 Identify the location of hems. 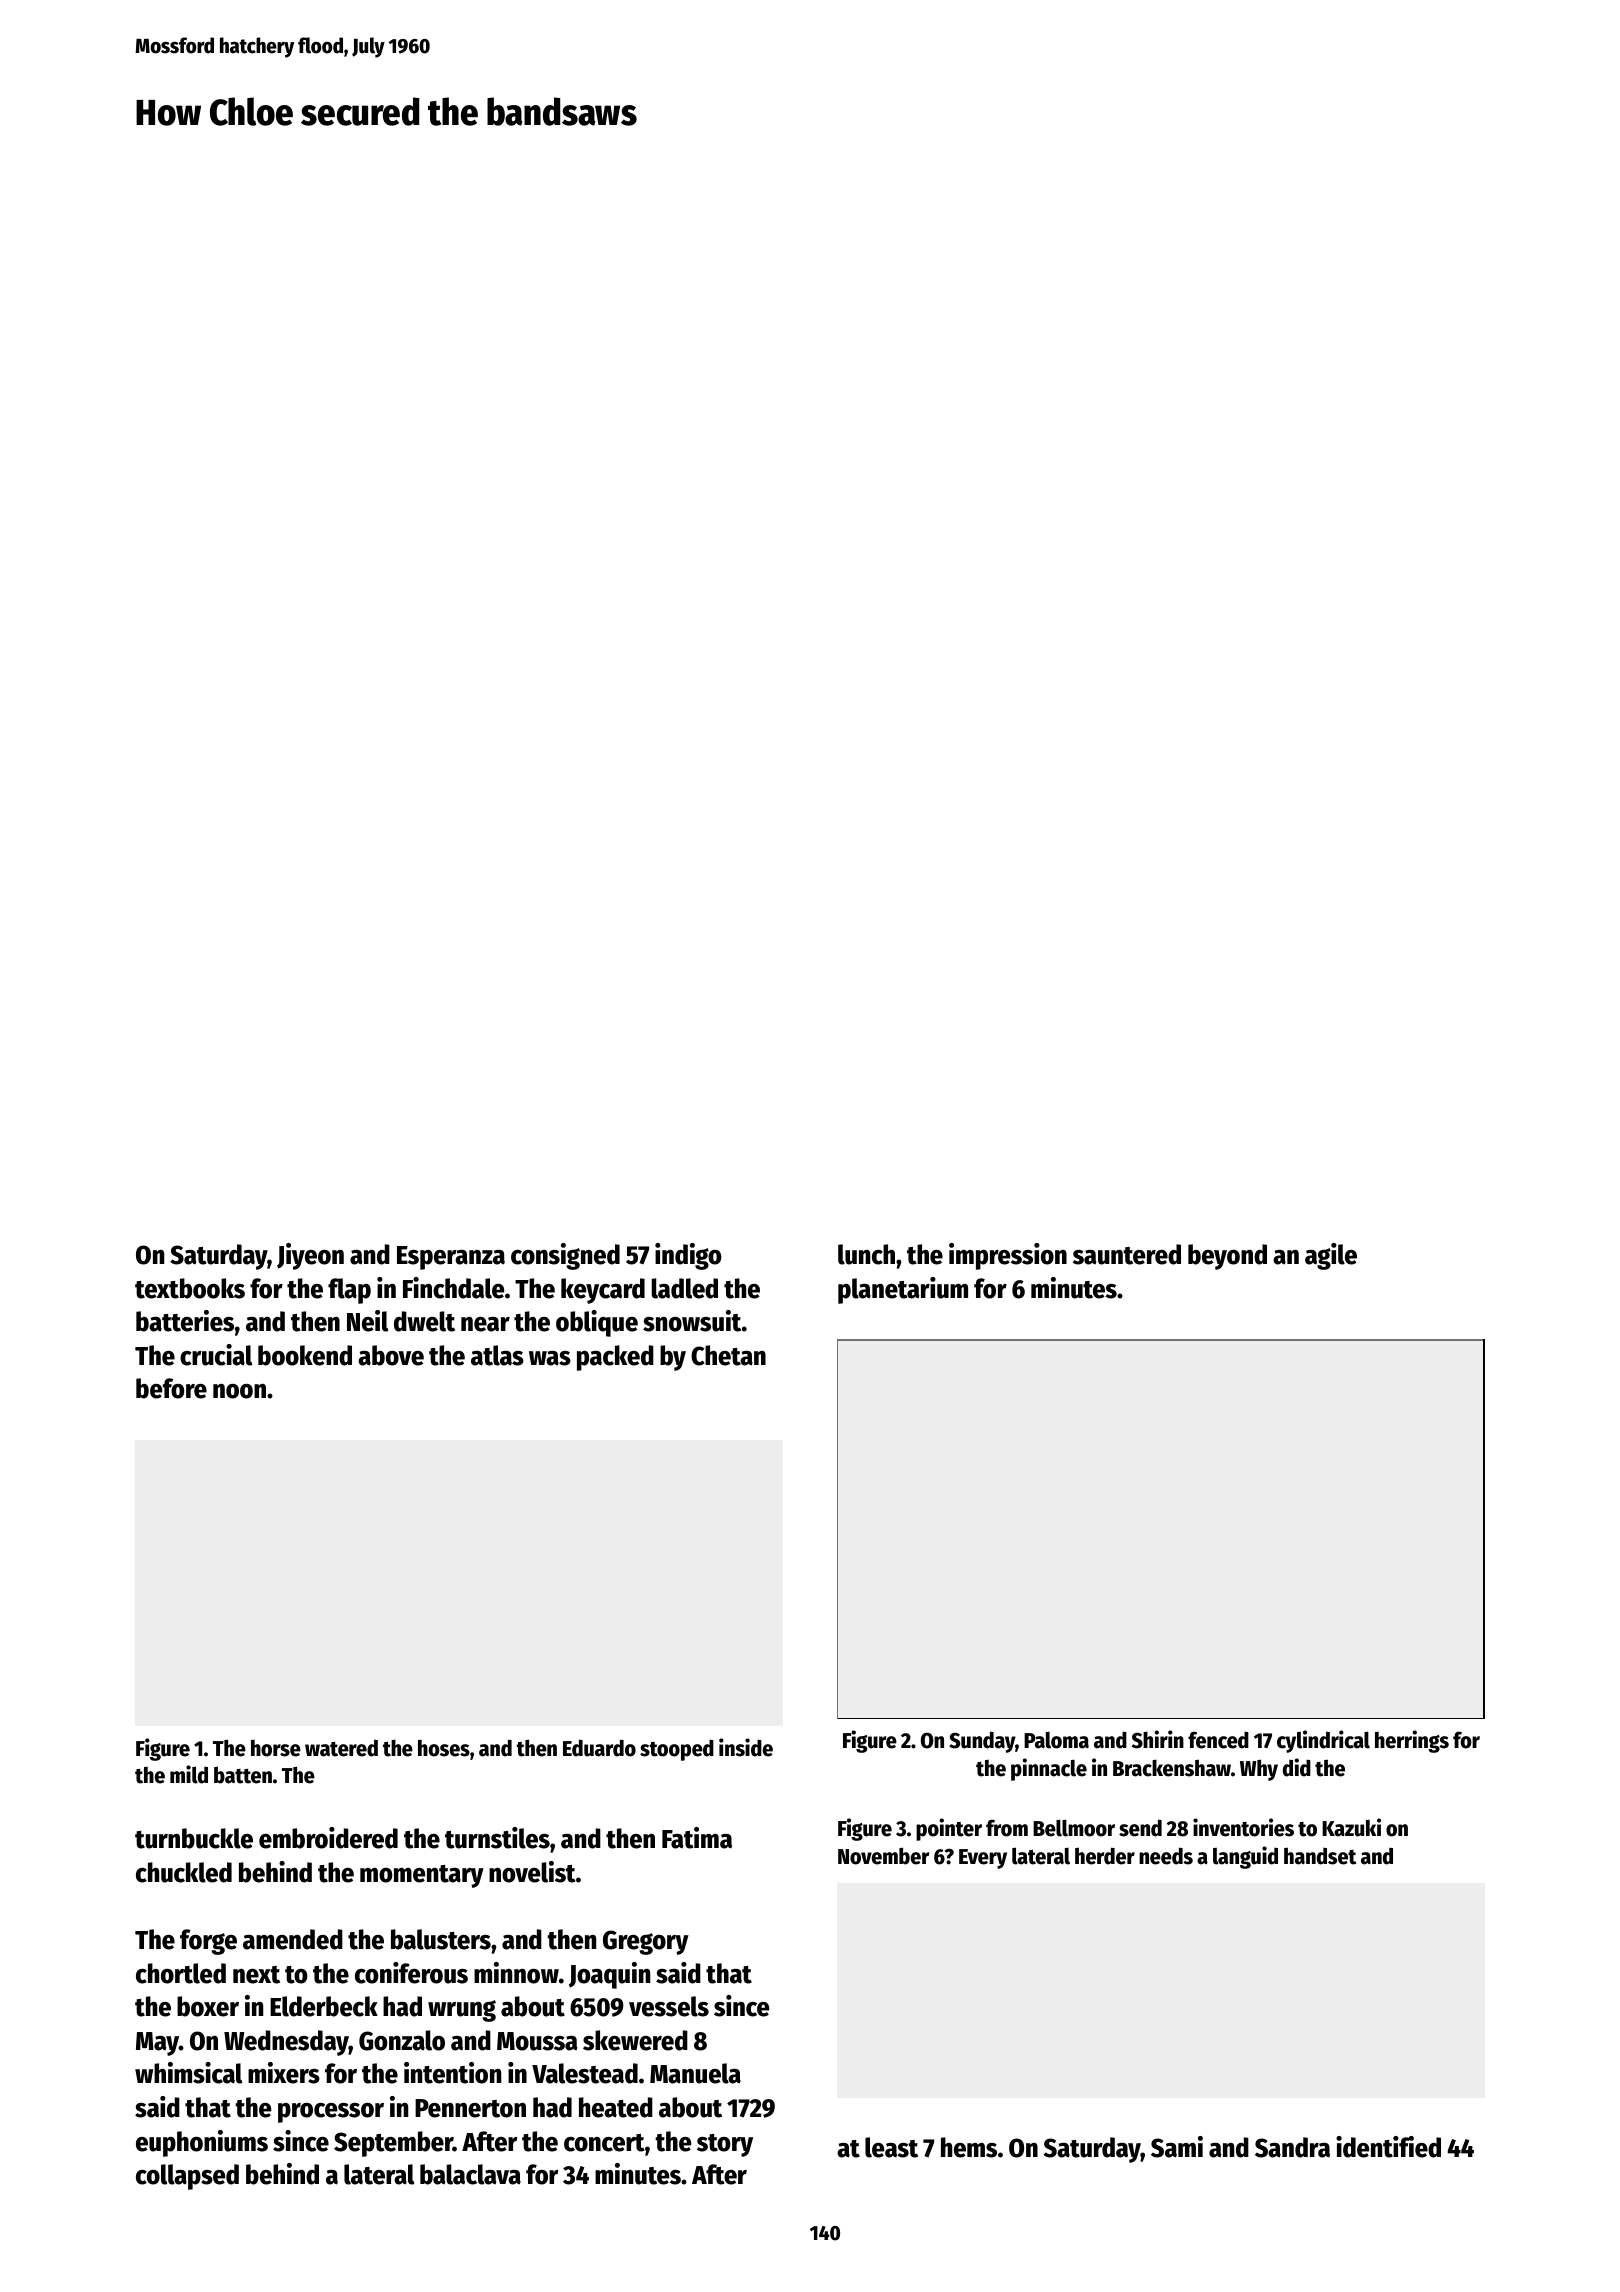
(969, 2147).
